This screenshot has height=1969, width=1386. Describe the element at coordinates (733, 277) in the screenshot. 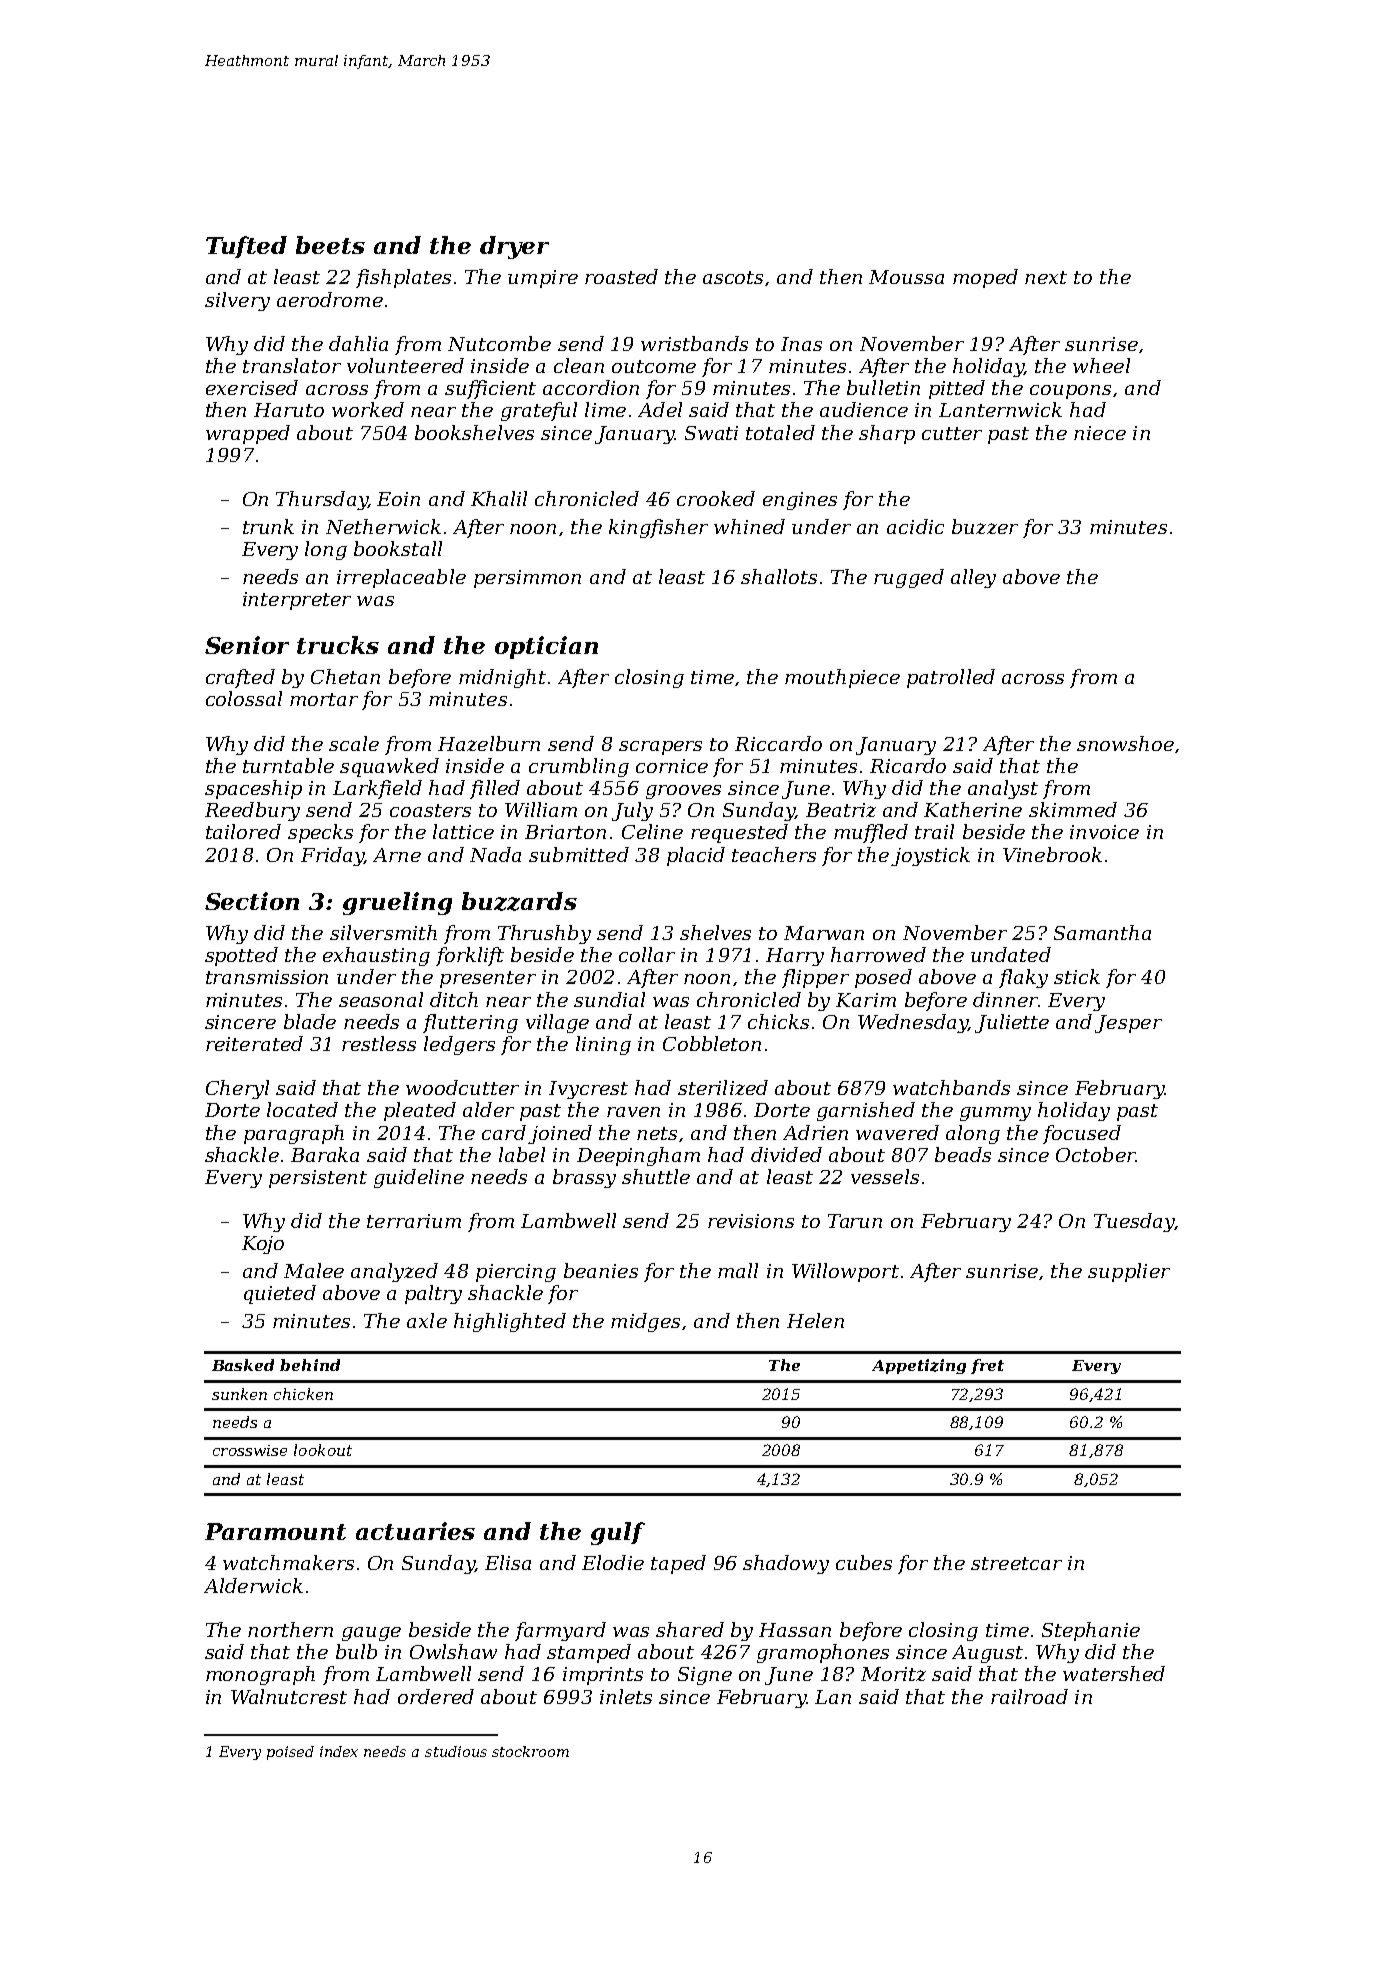

I see `ascots` at that location.
